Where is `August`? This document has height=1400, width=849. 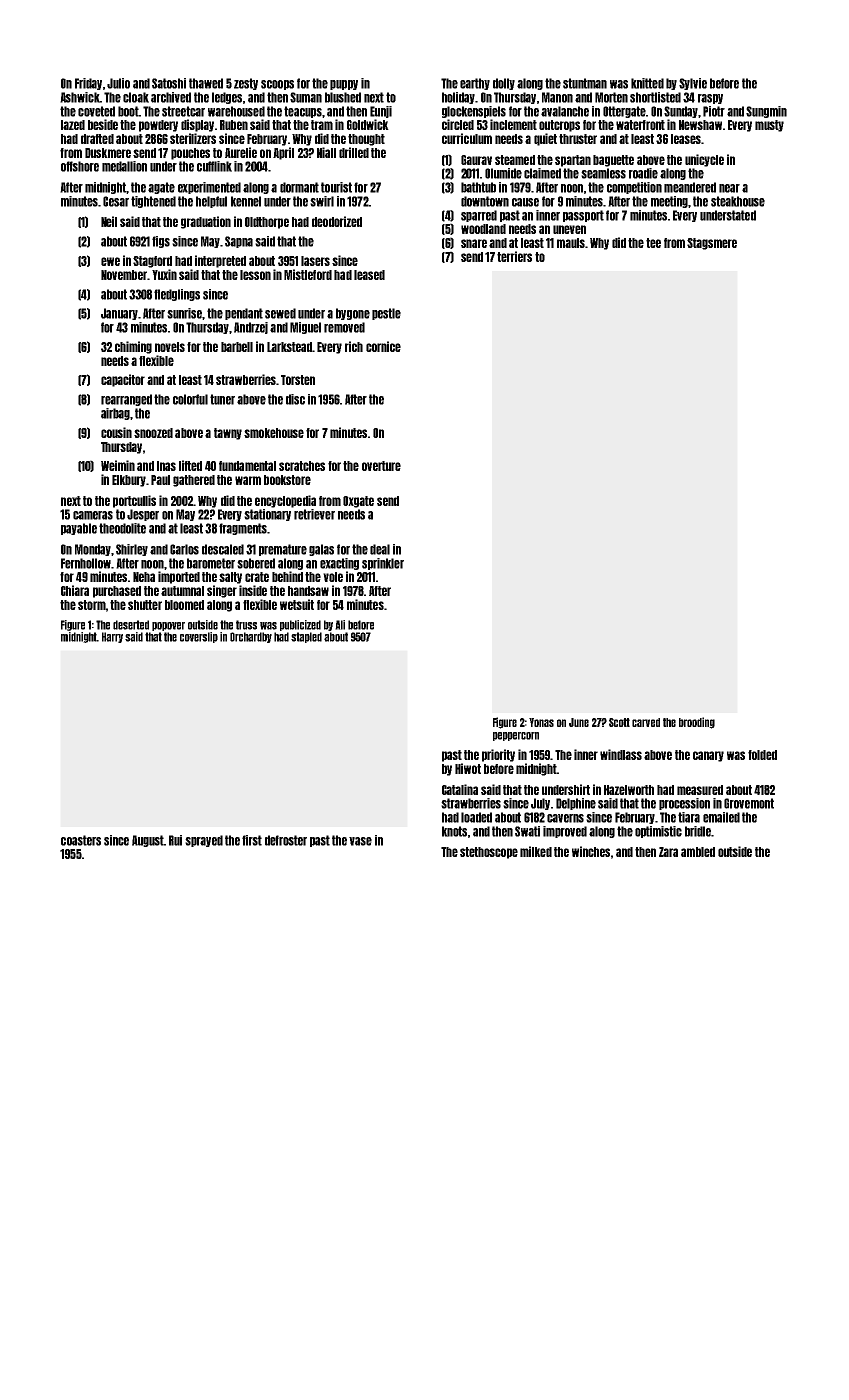
August is located at coordinates (148, 841).
